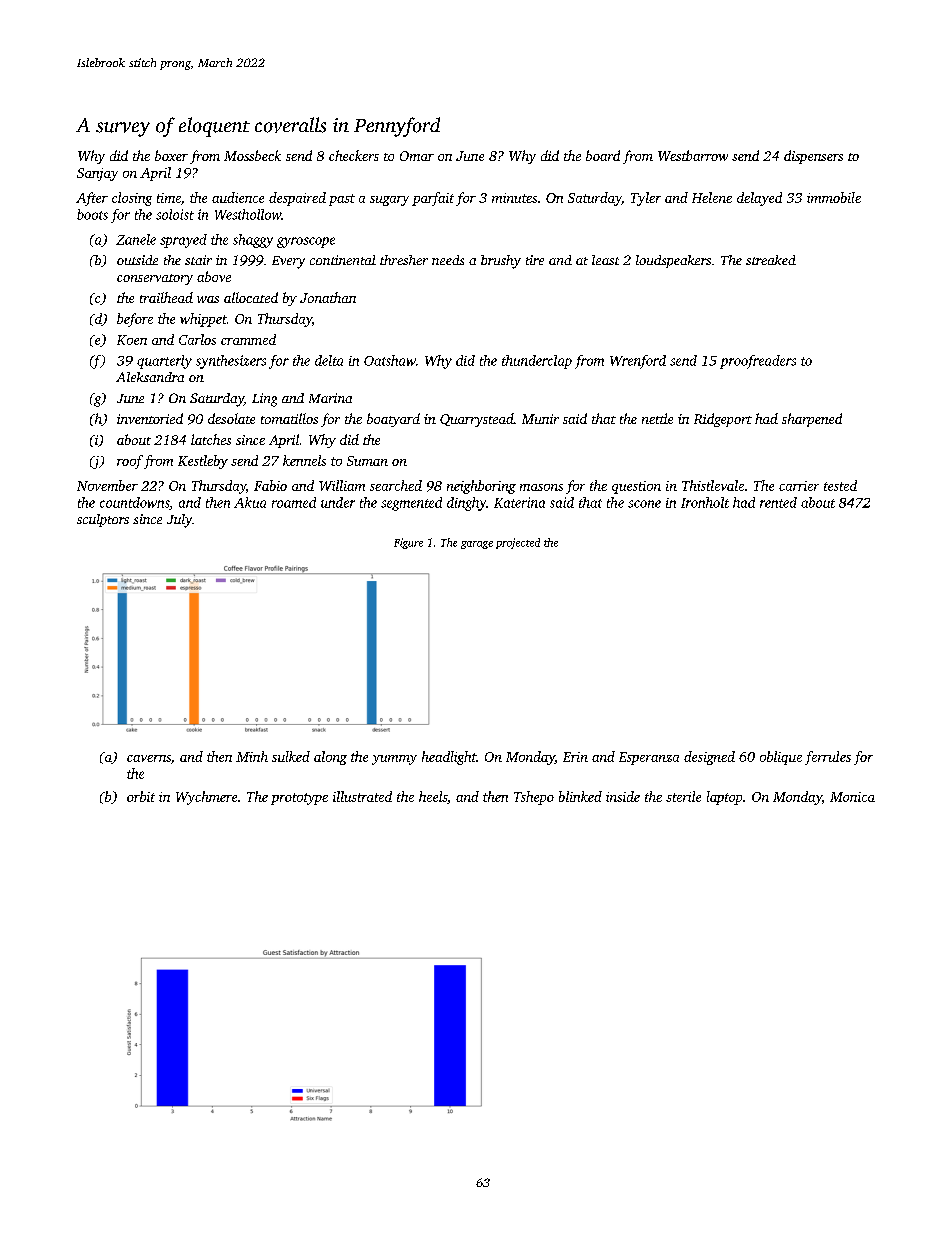 Image resolution: width=952 pixels, height=1233 pixels. What do you see at coordinates (149, 758) in the screenshot?
I see `caverns` at bounding box center [149, 758].
